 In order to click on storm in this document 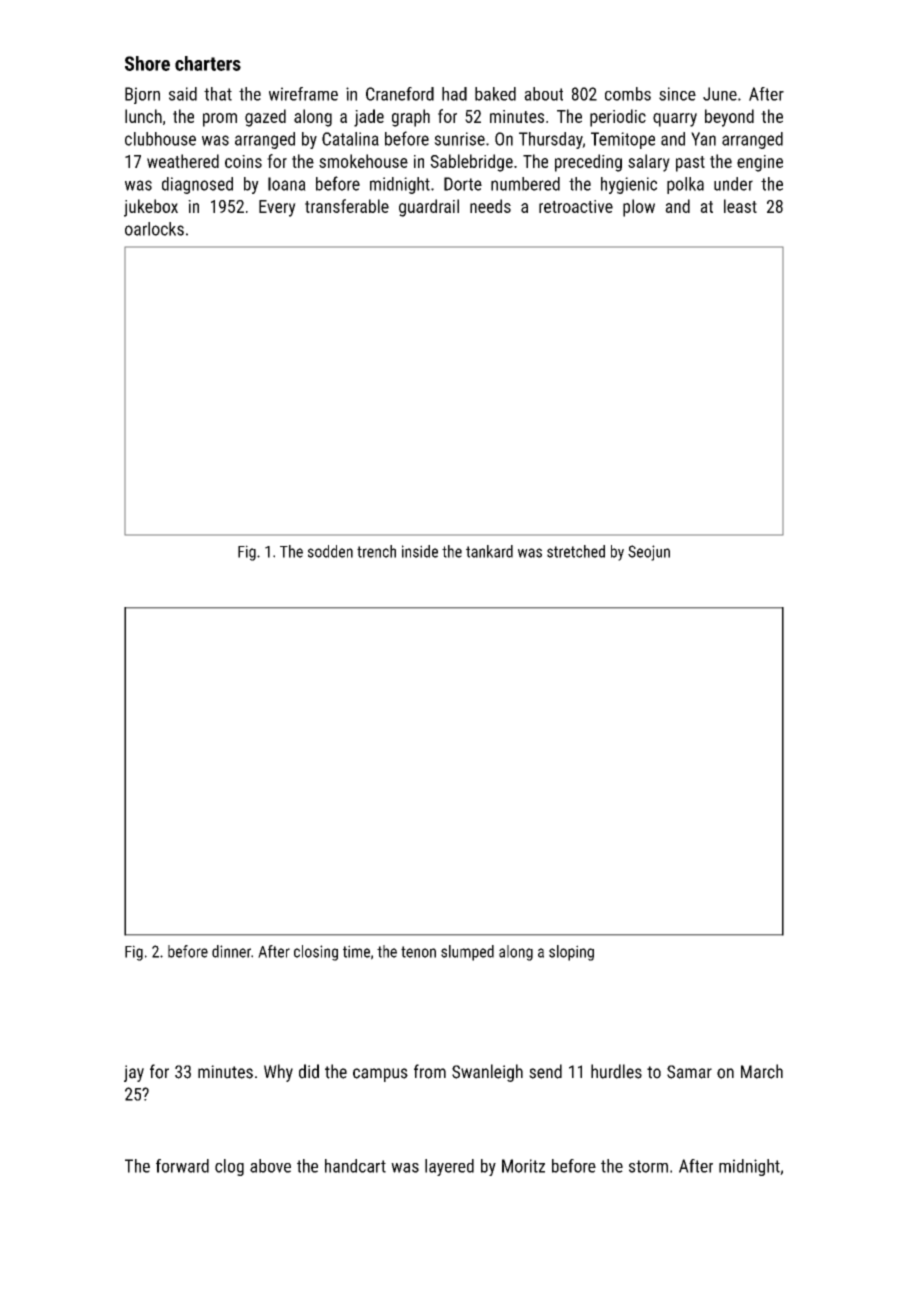, I will do `click(648, 1166)`.
